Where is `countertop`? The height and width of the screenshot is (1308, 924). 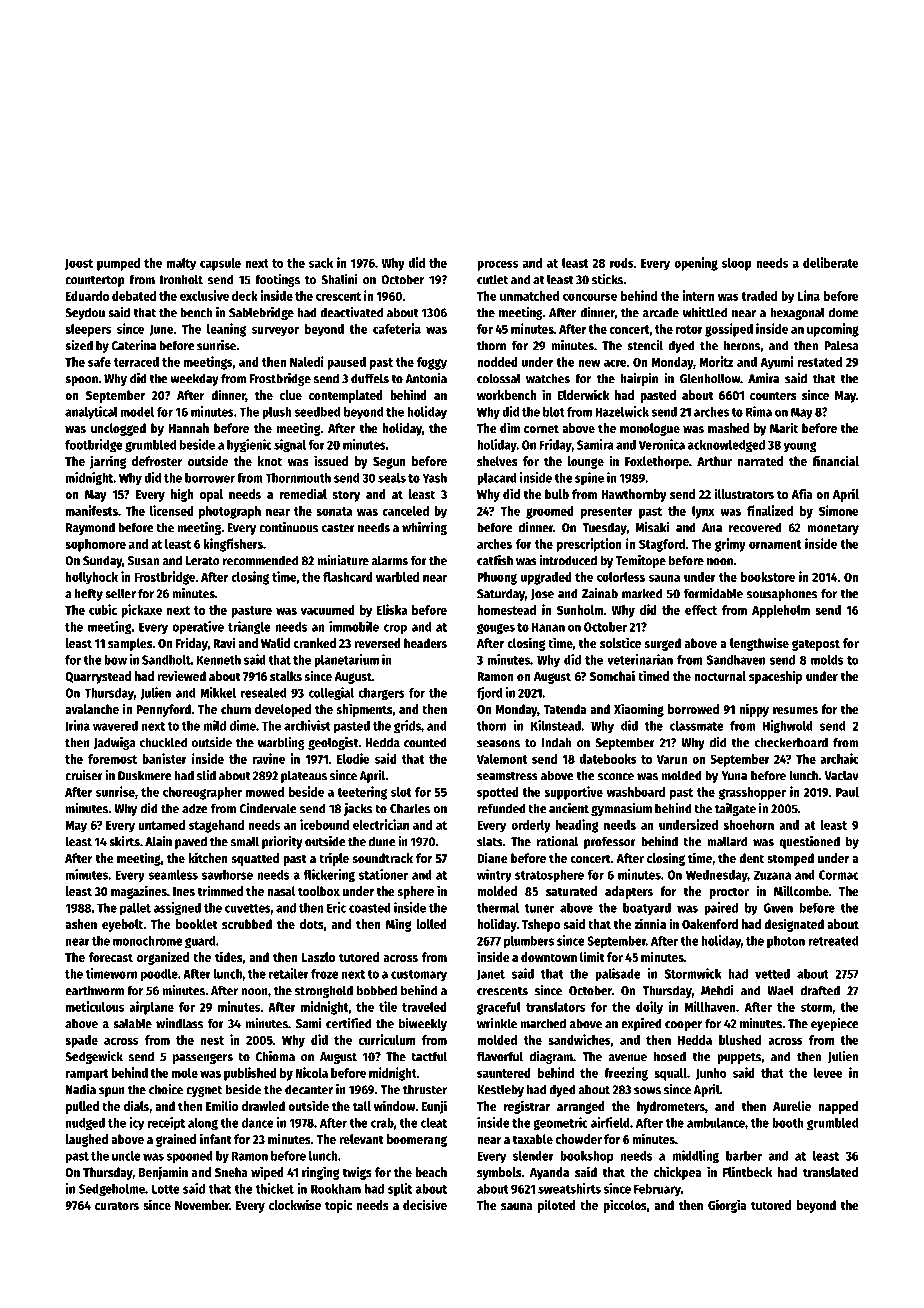 countertop is located at coordinates (95, 281).
